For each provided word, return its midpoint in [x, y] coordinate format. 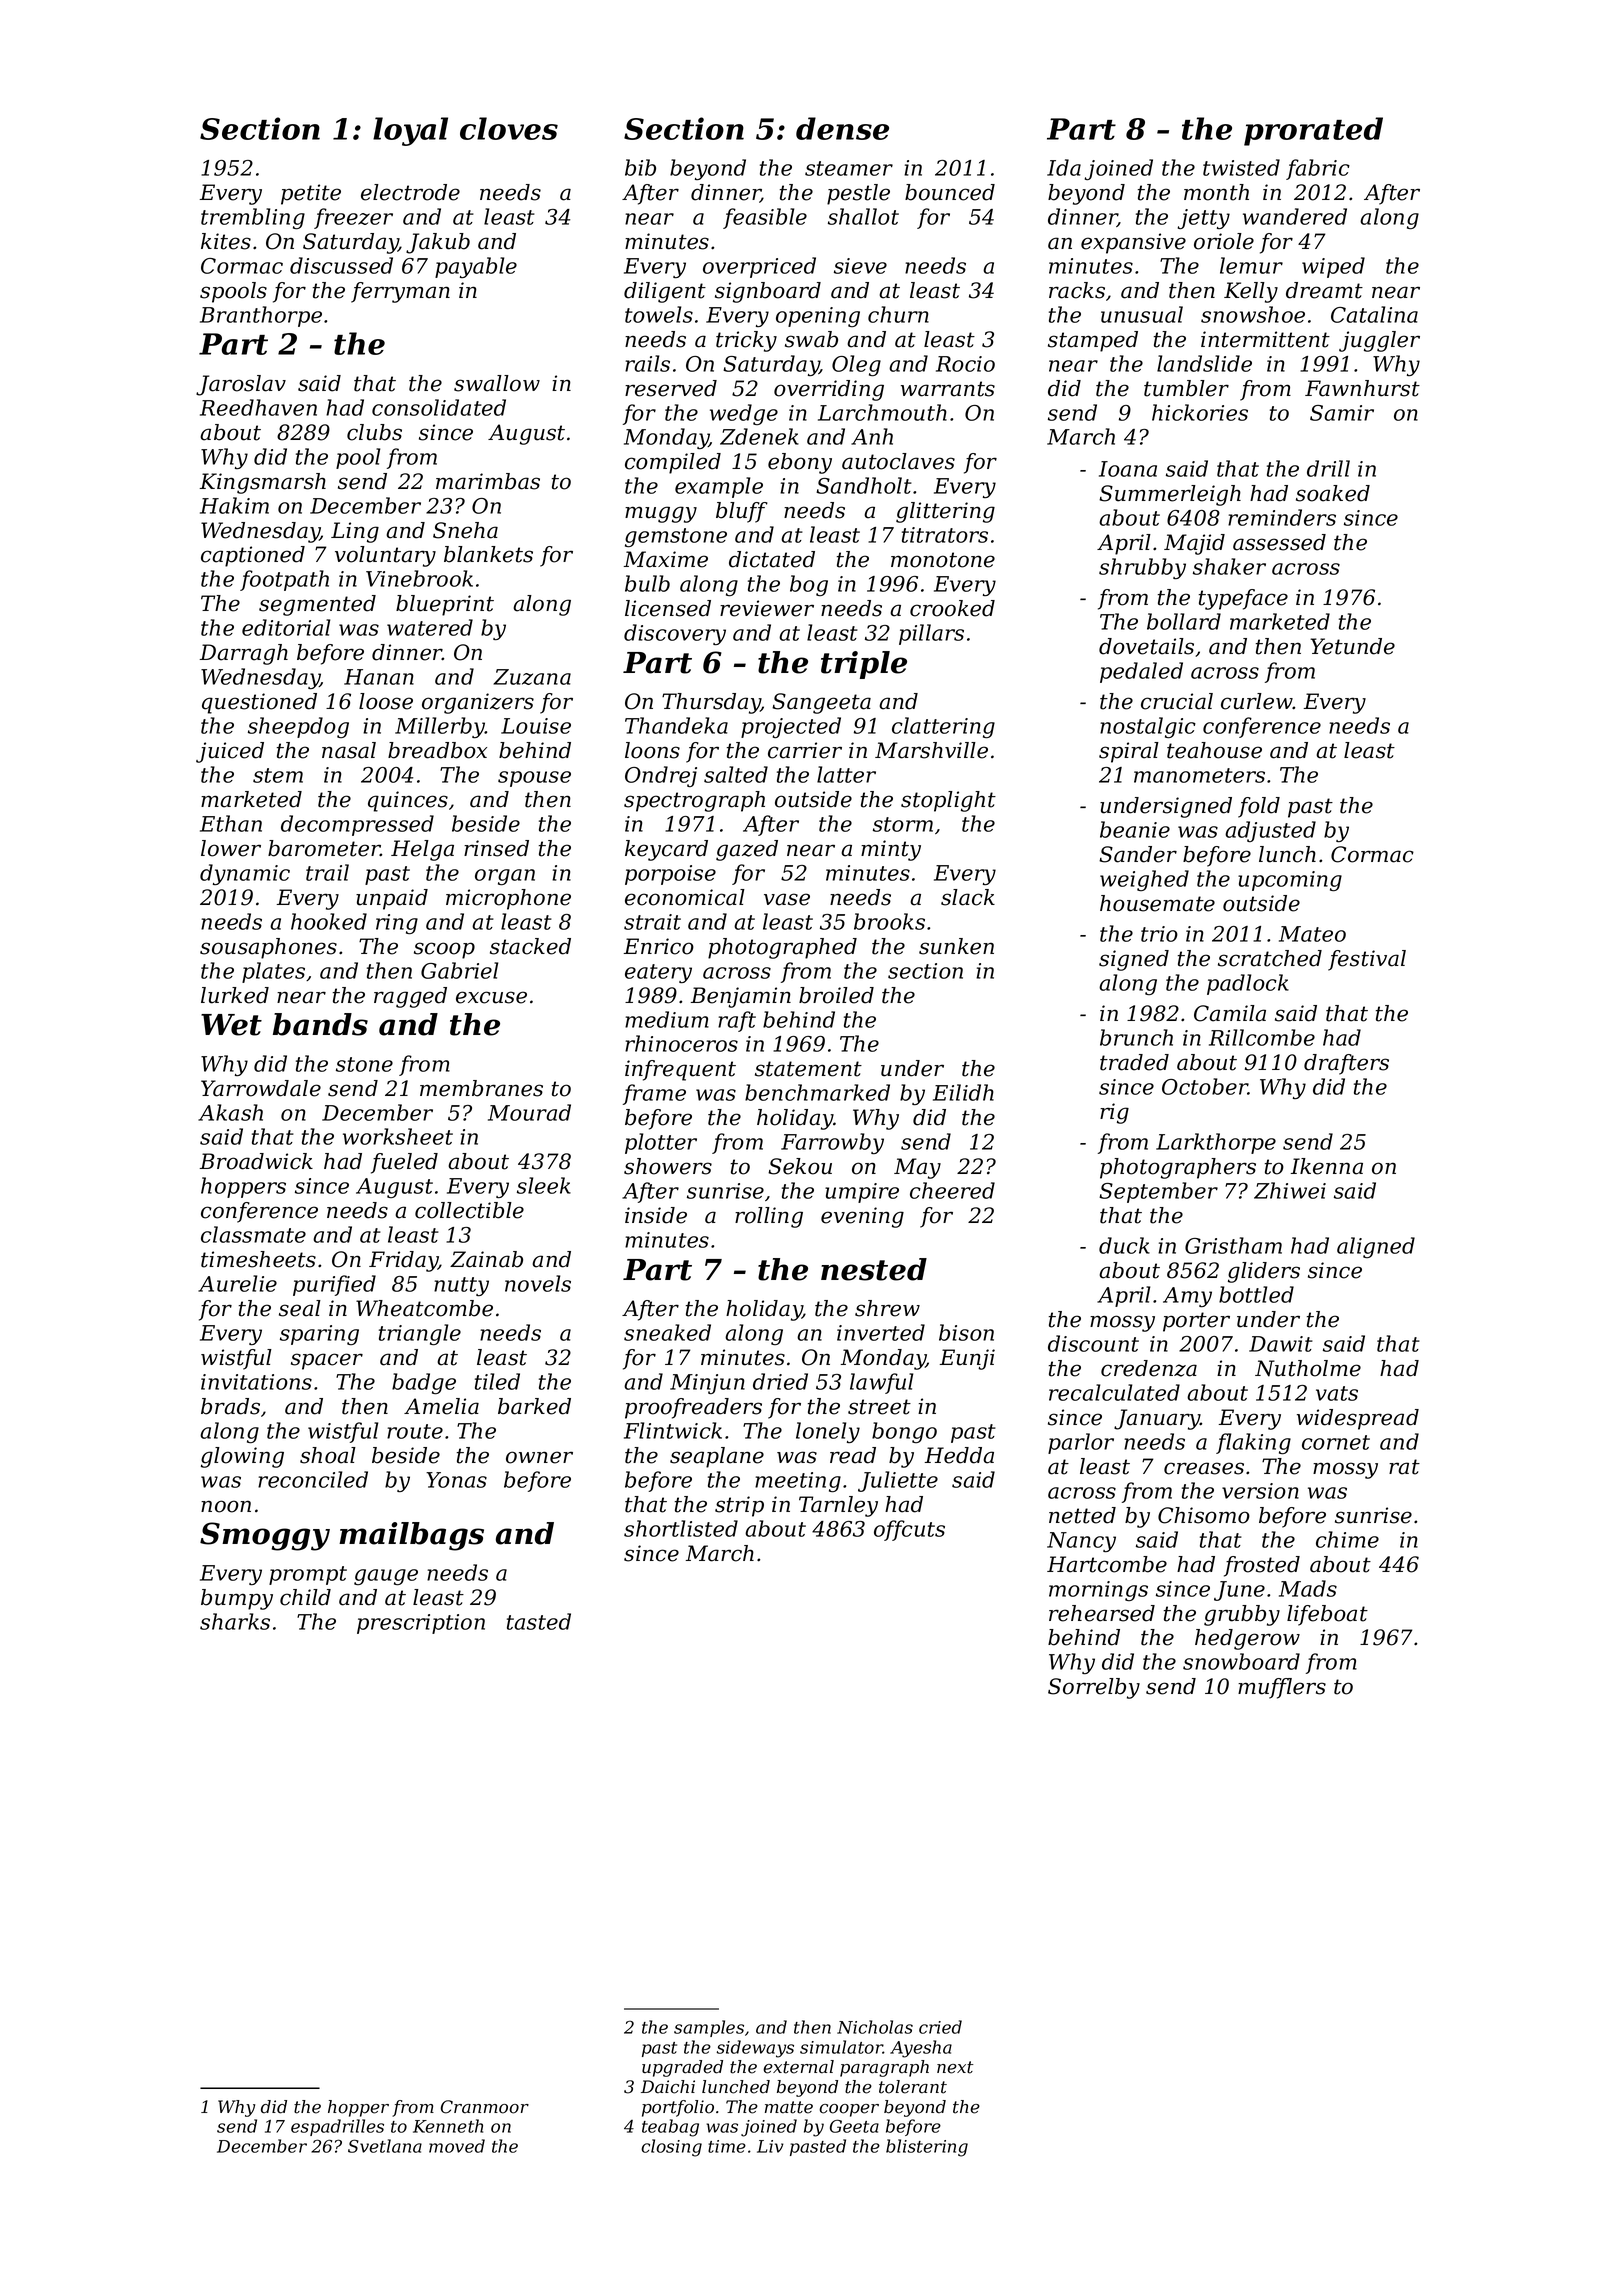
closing [671, 2148]
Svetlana [385, 2146]
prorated [1313, 131]
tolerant [913, 2087]
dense [842, 128]
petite [311, 194]
